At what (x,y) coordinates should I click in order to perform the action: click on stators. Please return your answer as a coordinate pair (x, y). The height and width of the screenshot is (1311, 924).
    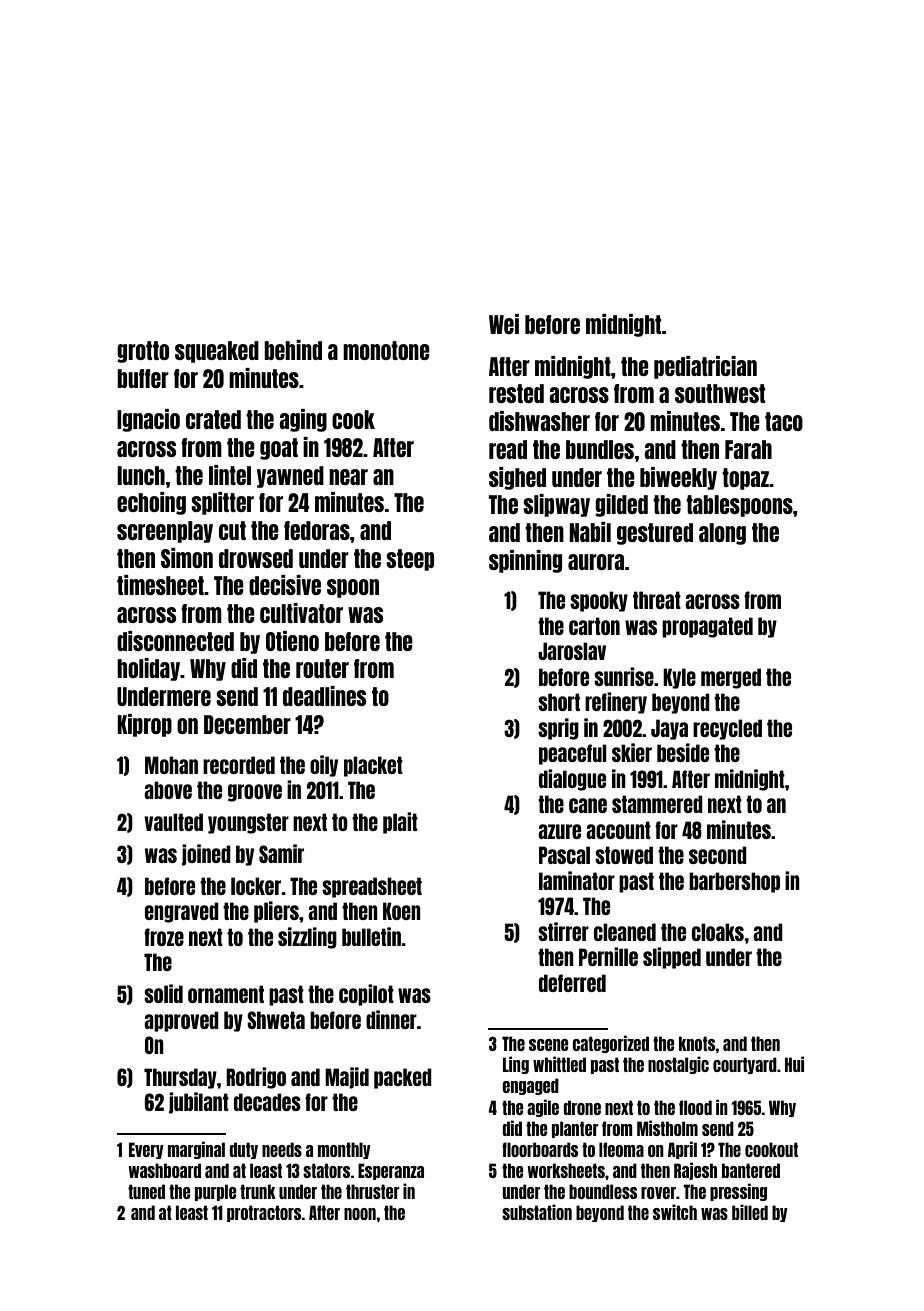
    Looking at the image, I should click on (326, 1170).
